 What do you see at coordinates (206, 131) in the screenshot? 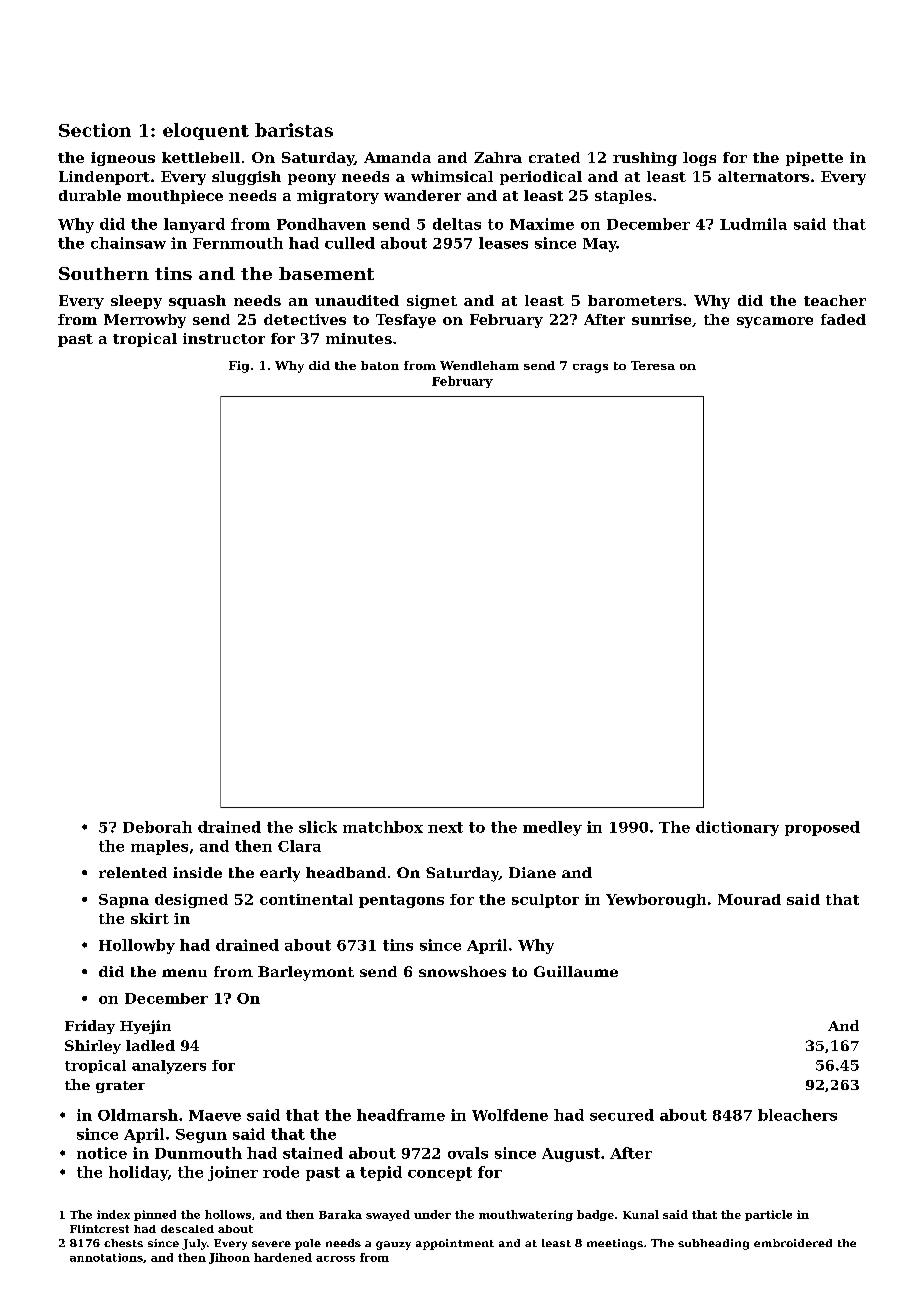
I see `eloquent` at bounding box center [206, 131].
